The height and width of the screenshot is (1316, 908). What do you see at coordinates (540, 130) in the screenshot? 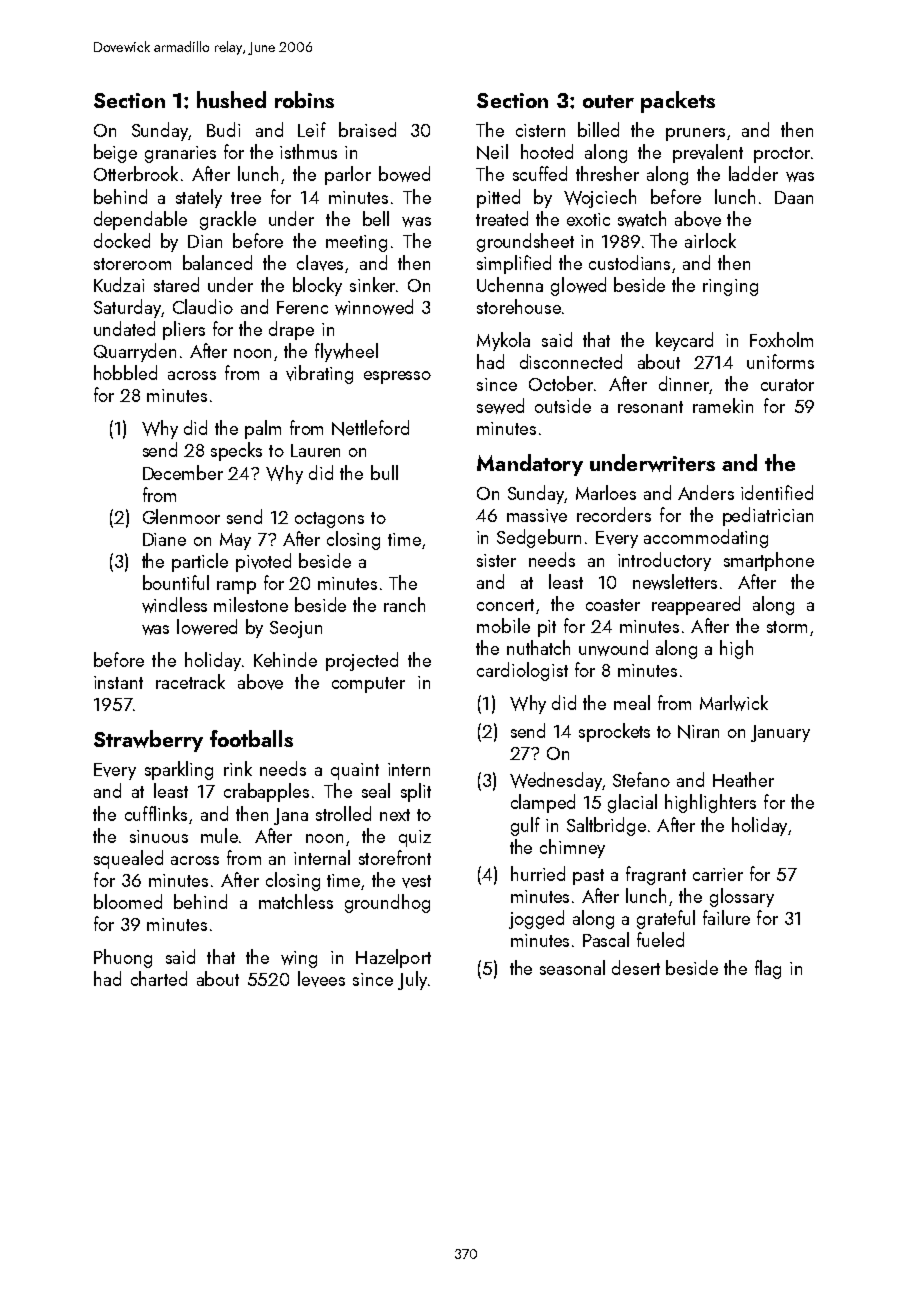
I see `cistern` at bounding box center [540, 130].
